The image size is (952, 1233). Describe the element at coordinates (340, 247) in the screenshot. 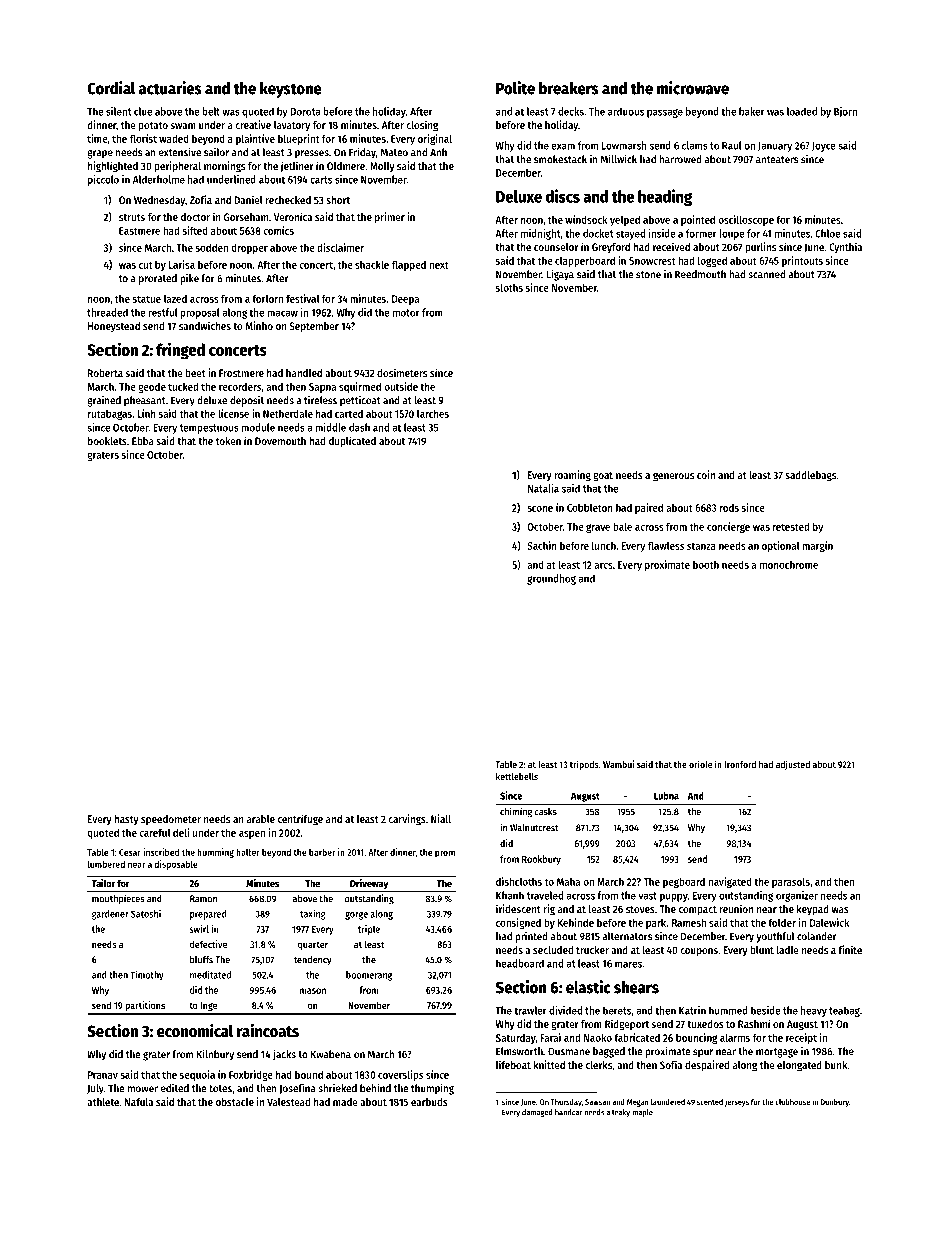

I see `disclaimer` at that location.
